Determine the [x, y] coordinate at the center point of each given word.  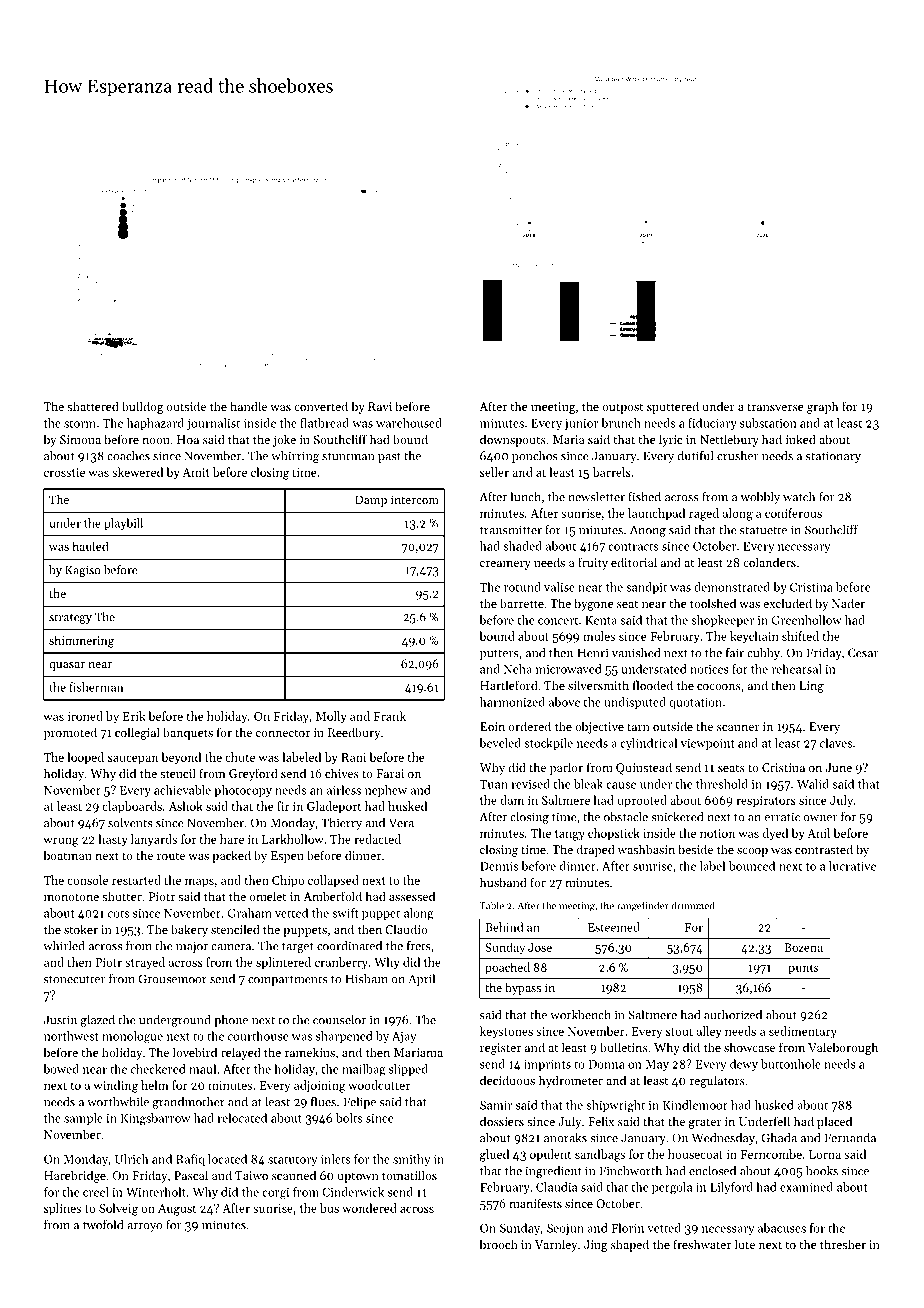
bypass [523, 989]
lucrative [852, 866]
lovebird [195, 1052]
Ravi [380, 406]
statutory [293, 1161]
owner [820, 818]
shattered [93, 406]
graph [822, 407]
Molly [331, 717]
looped [85, 758]
